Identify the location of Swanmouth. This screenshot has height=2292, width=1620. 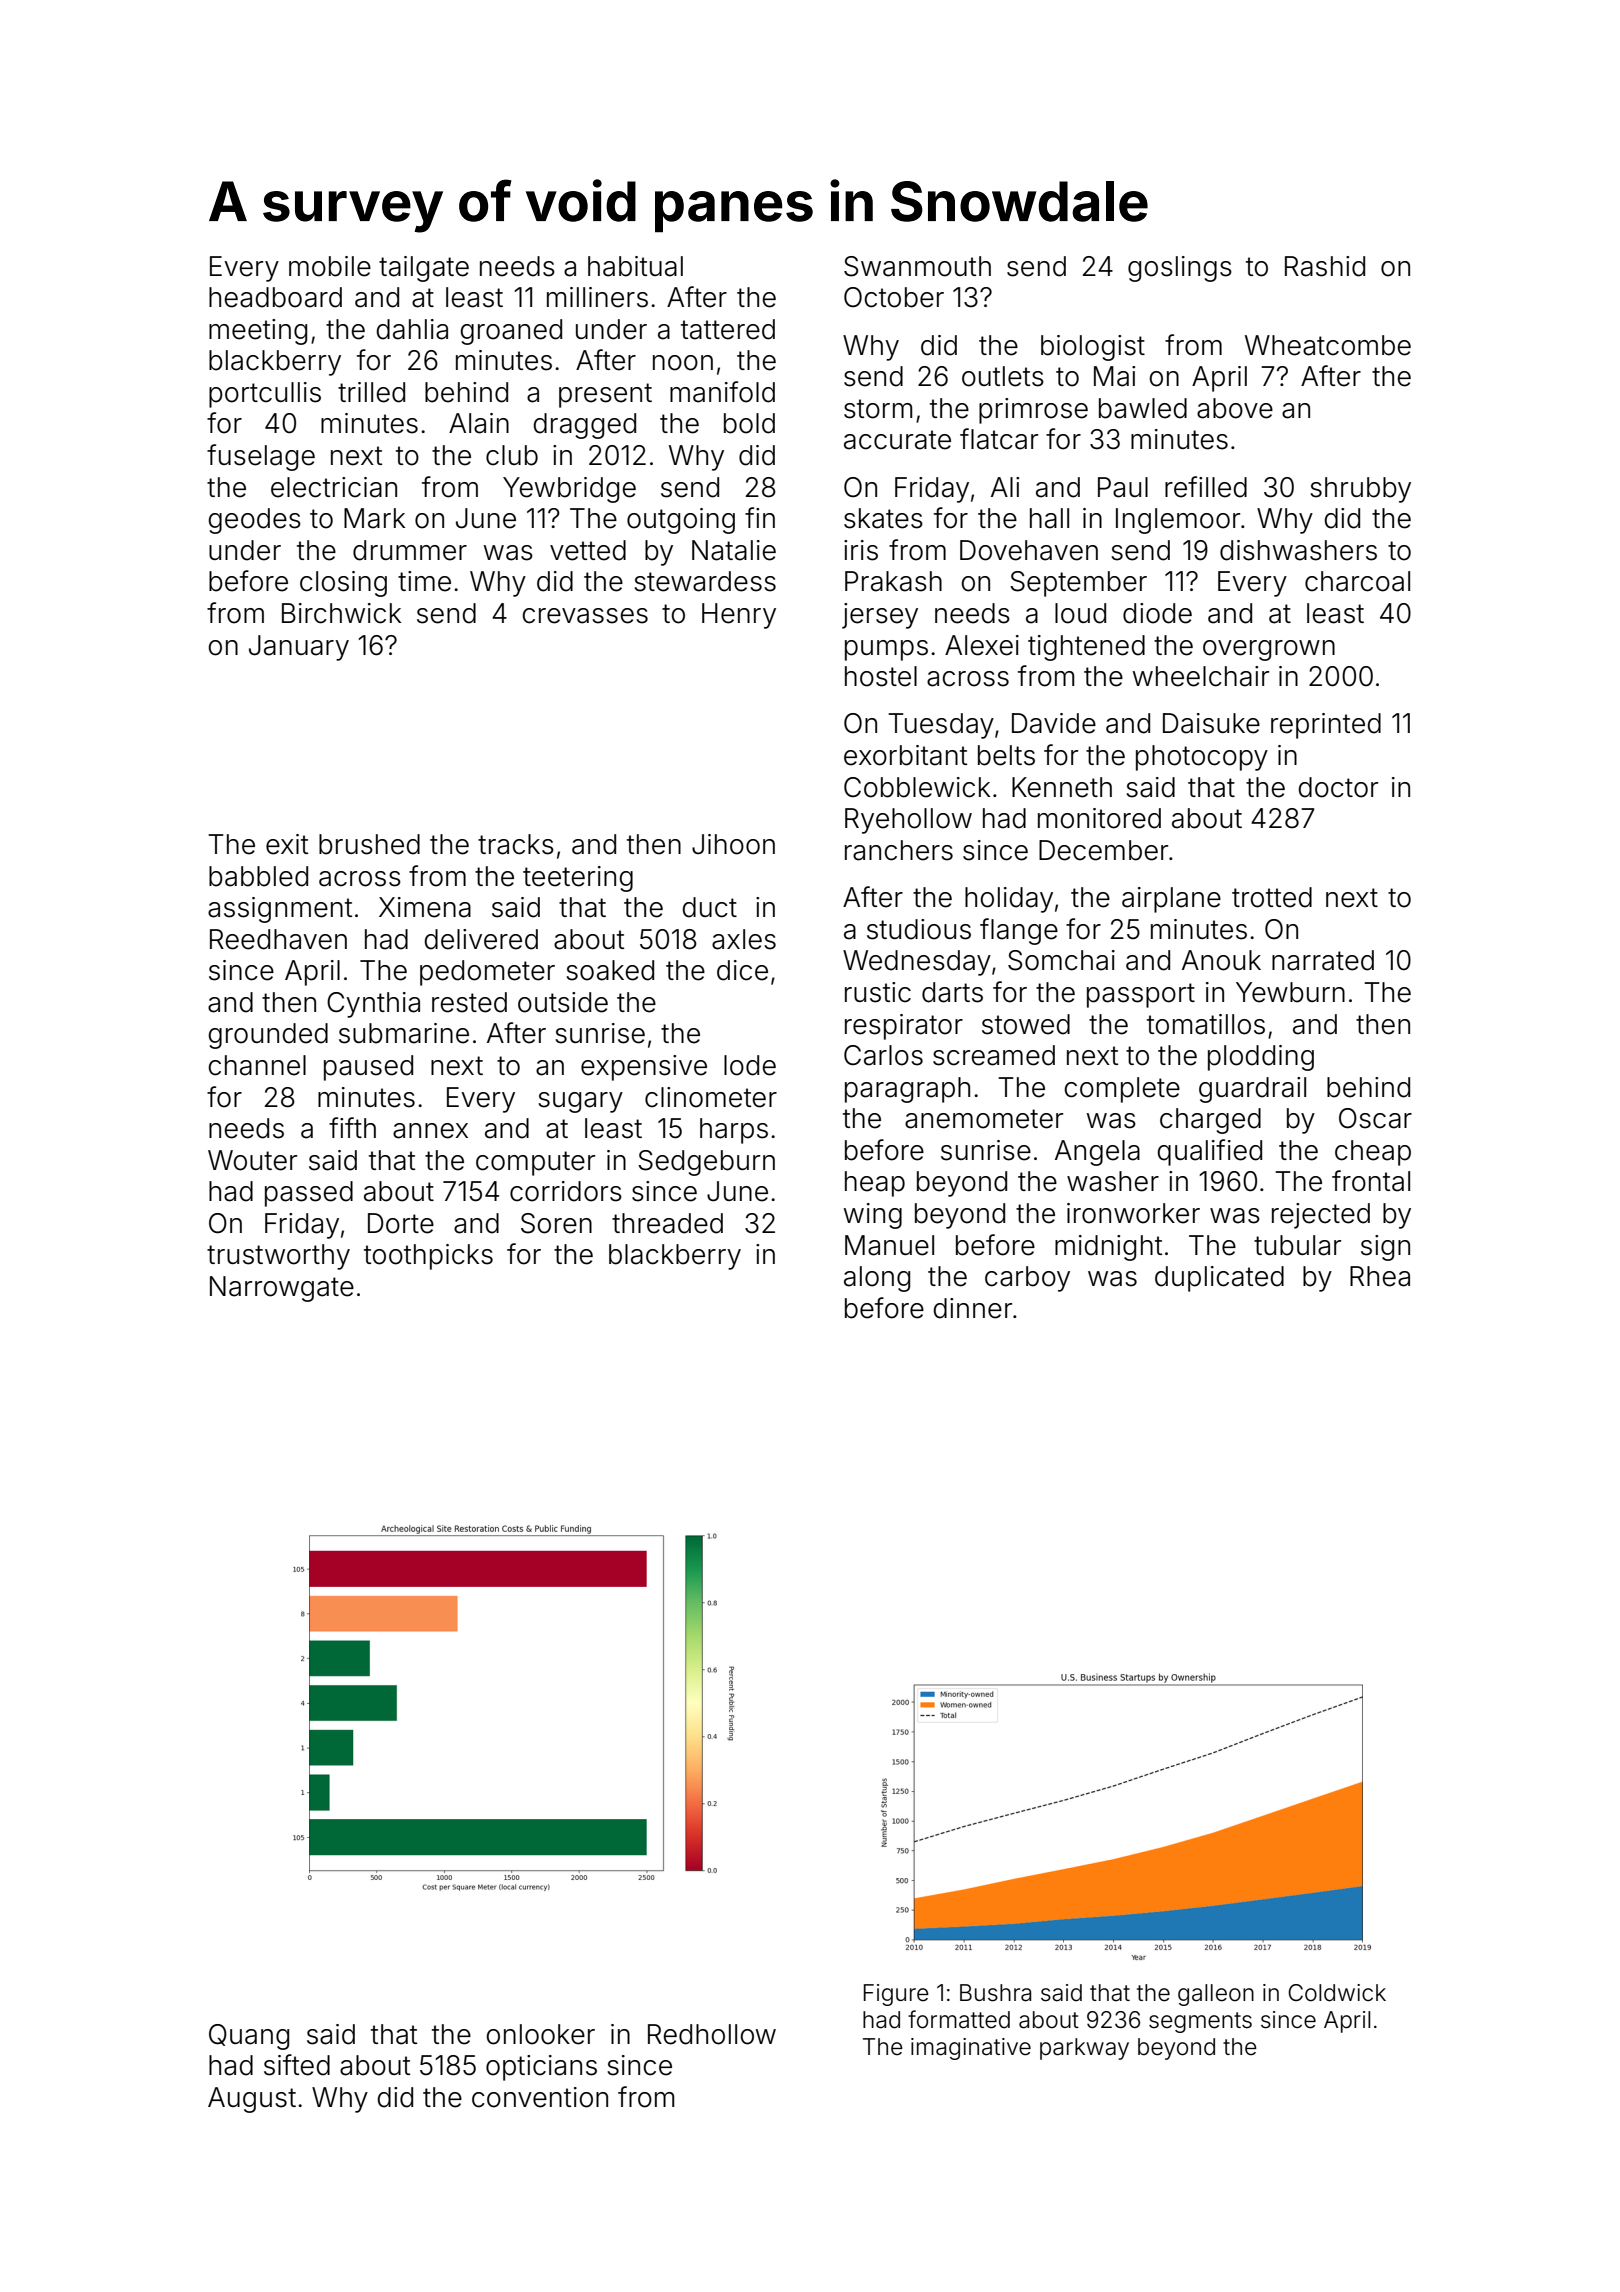
(917, 266).
